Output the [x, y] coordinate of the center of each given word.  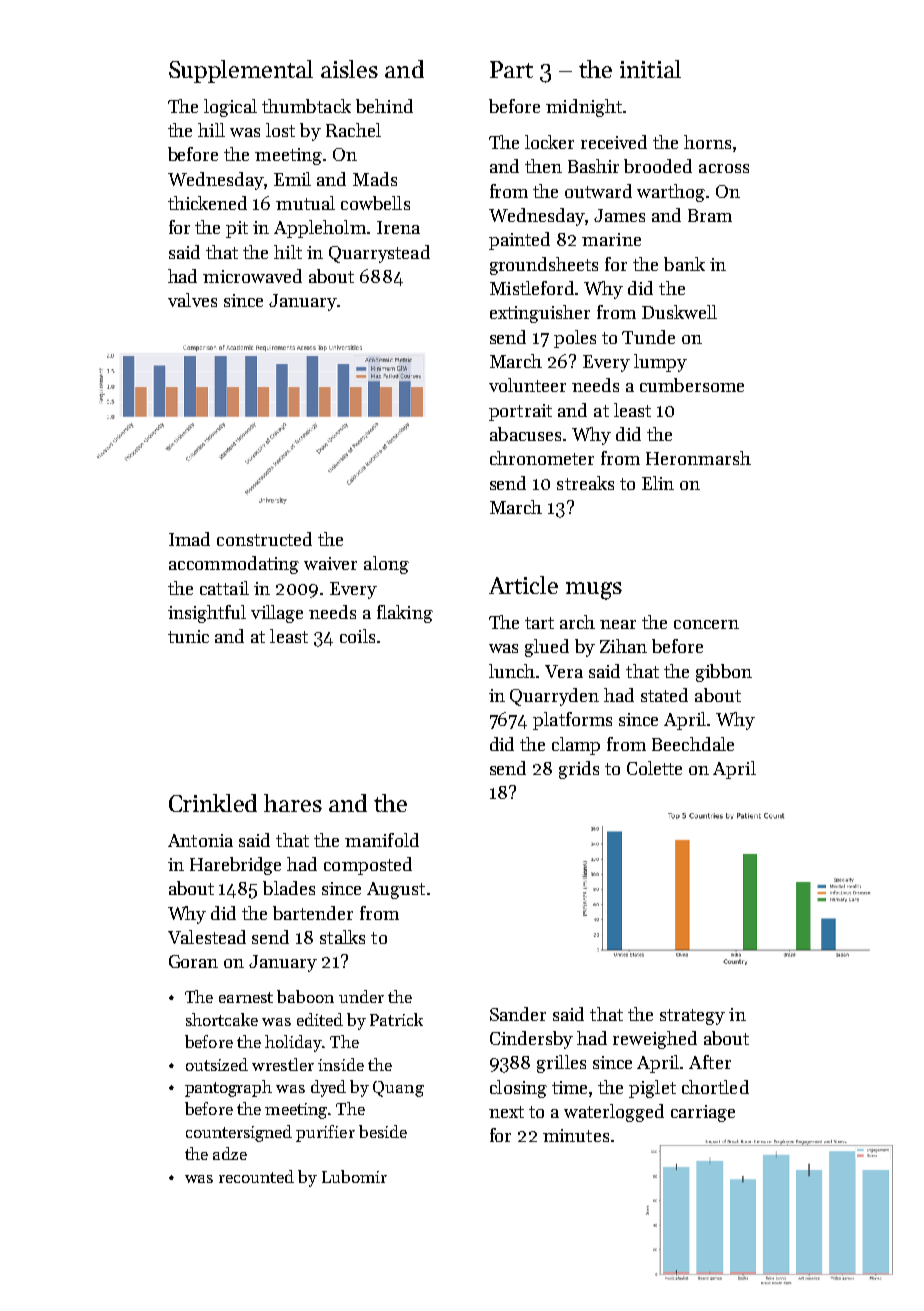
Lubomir [354, 1176]
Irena [398, 227]
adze [230, 1153]
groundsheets [544, 266]
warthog [672, 193]
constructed [264, 539]
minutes [576, 1135]
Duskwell [679, 312]
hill [211, 130]
